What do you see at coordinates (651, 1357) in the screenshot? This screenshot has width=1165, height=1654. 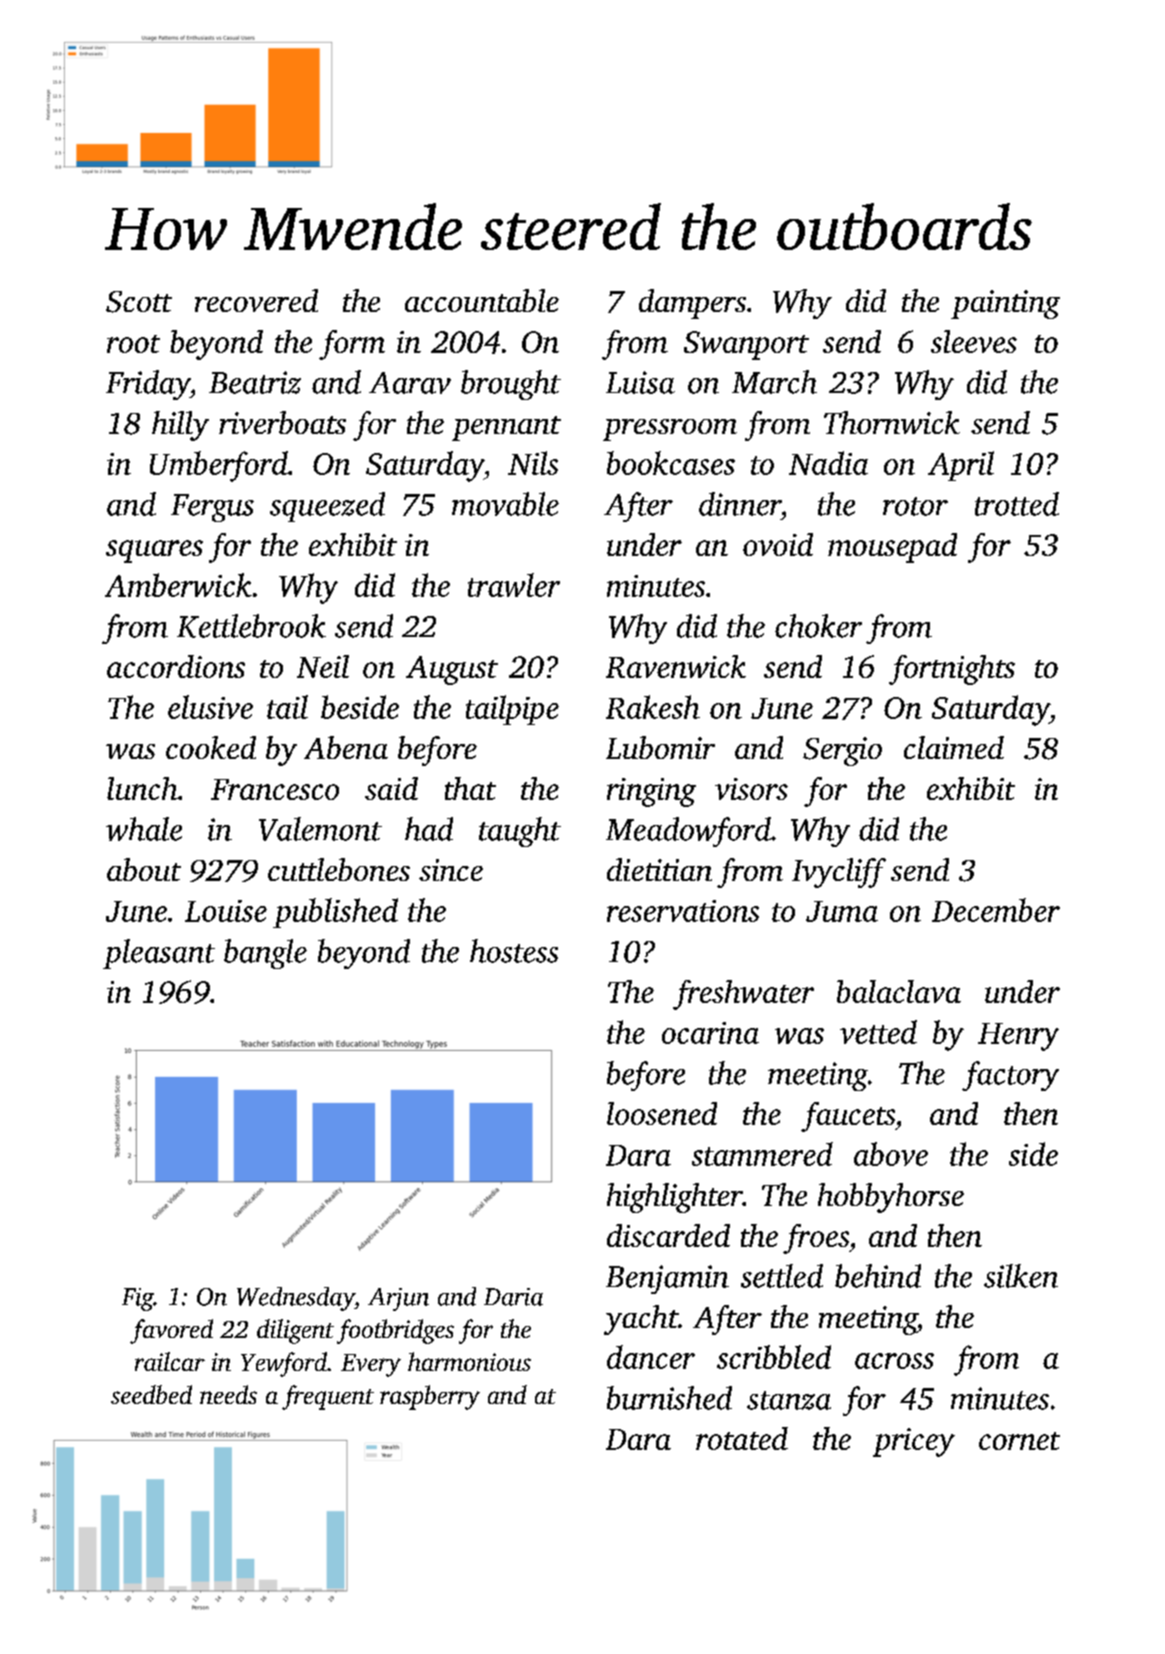 I see `dancer` at bounding box center [651, 1357].
